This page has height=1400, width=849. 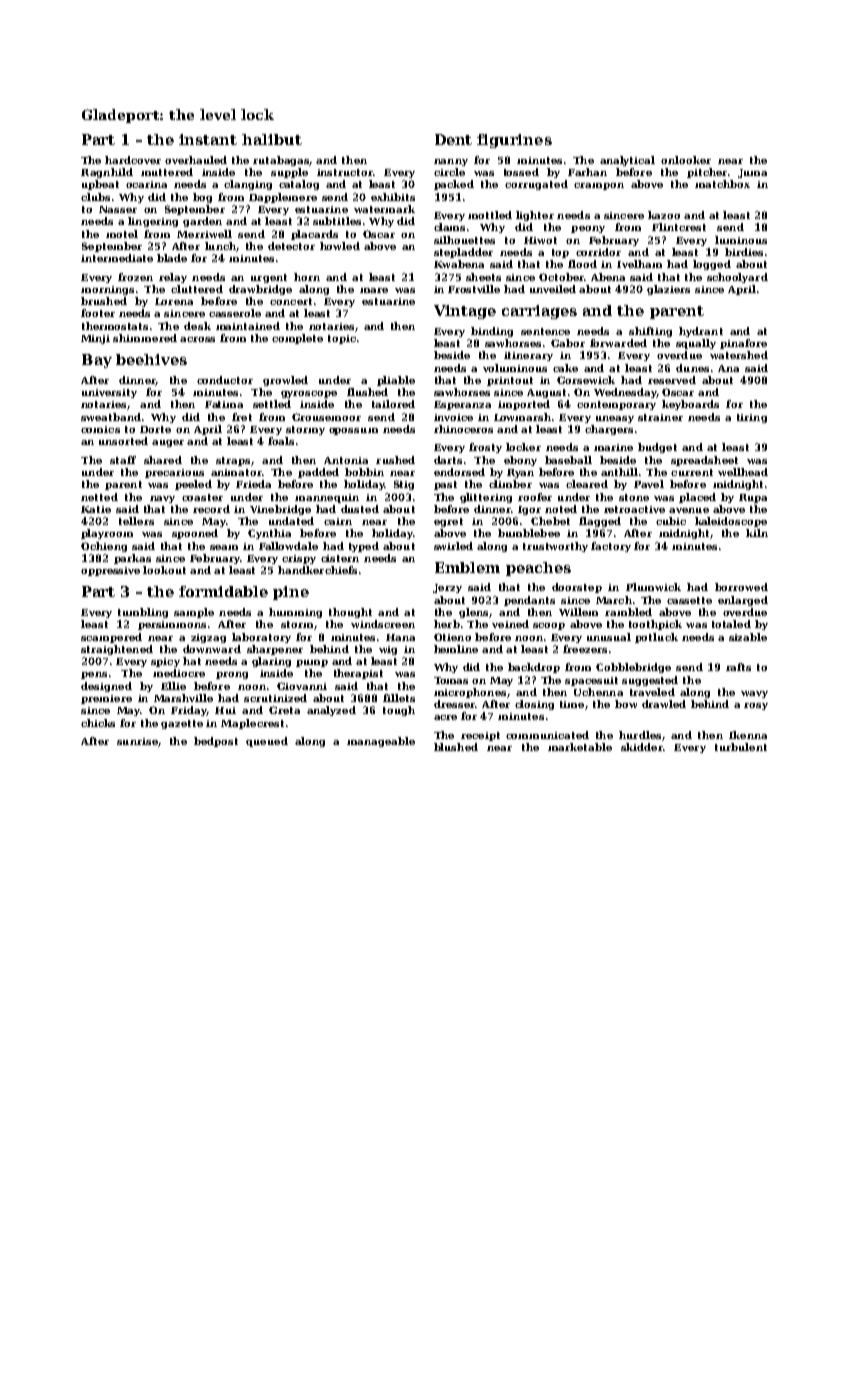 I want to click on settled, so click(x=272, y=404).
